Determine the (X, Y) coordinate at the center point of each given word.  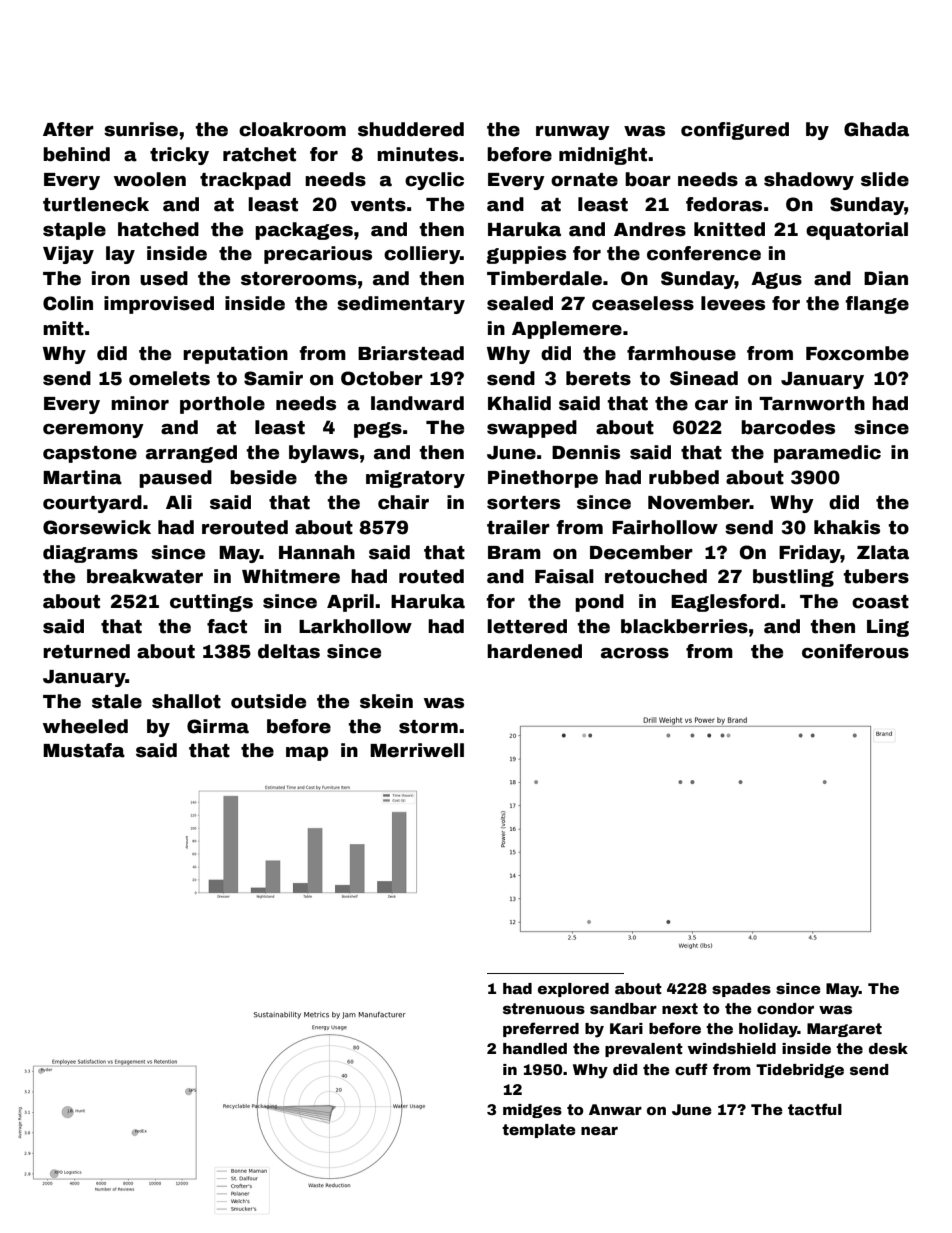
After (68, 129)
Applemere (567, 330)
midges (532, 1111)
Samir (273, 378)
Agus (776, 280)
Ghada (876, 129)
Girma (218, 726)
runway (573, 133)
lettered (527, 626)
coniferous (855, 651)
